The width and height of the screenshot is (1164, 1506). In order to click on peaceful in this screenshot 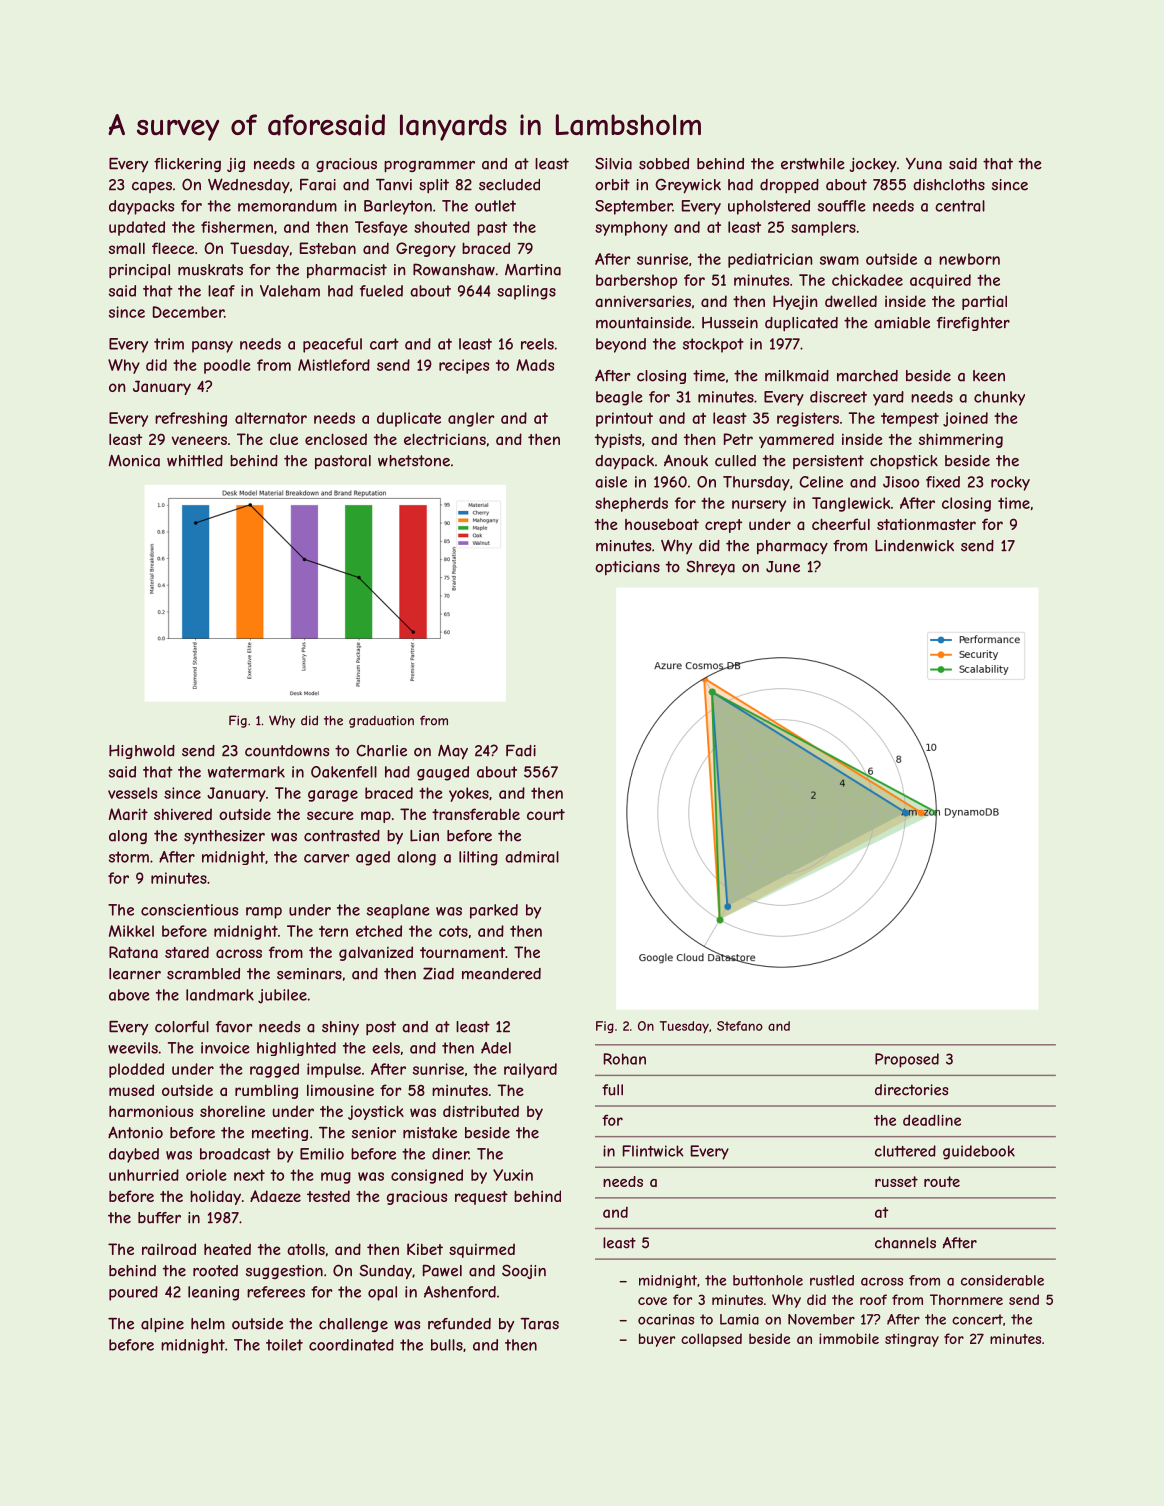, I will do `click(332, 345)`.
